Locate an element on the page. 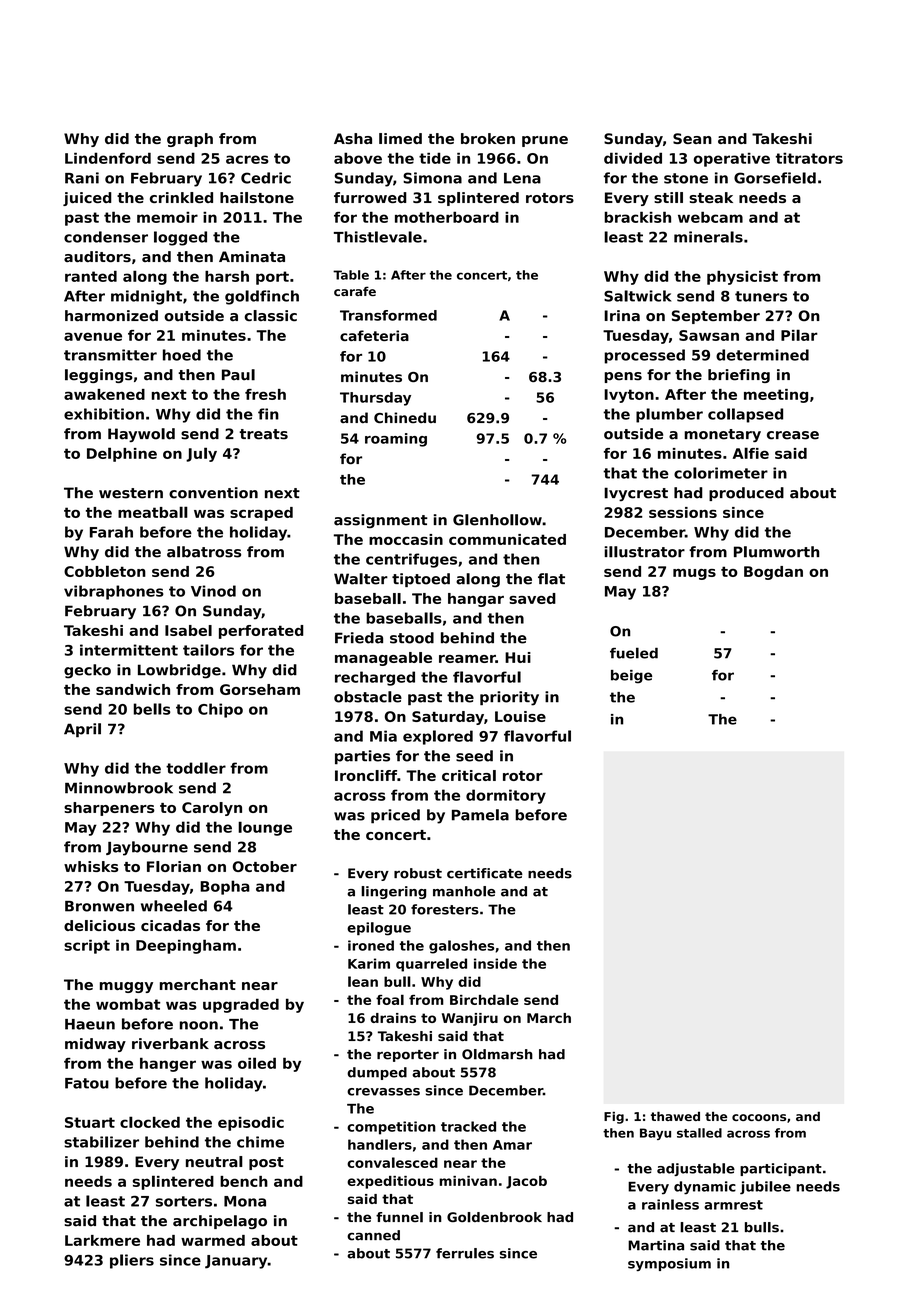 The image size is (908, 1316). acres is located at coordinates (247, 159).
